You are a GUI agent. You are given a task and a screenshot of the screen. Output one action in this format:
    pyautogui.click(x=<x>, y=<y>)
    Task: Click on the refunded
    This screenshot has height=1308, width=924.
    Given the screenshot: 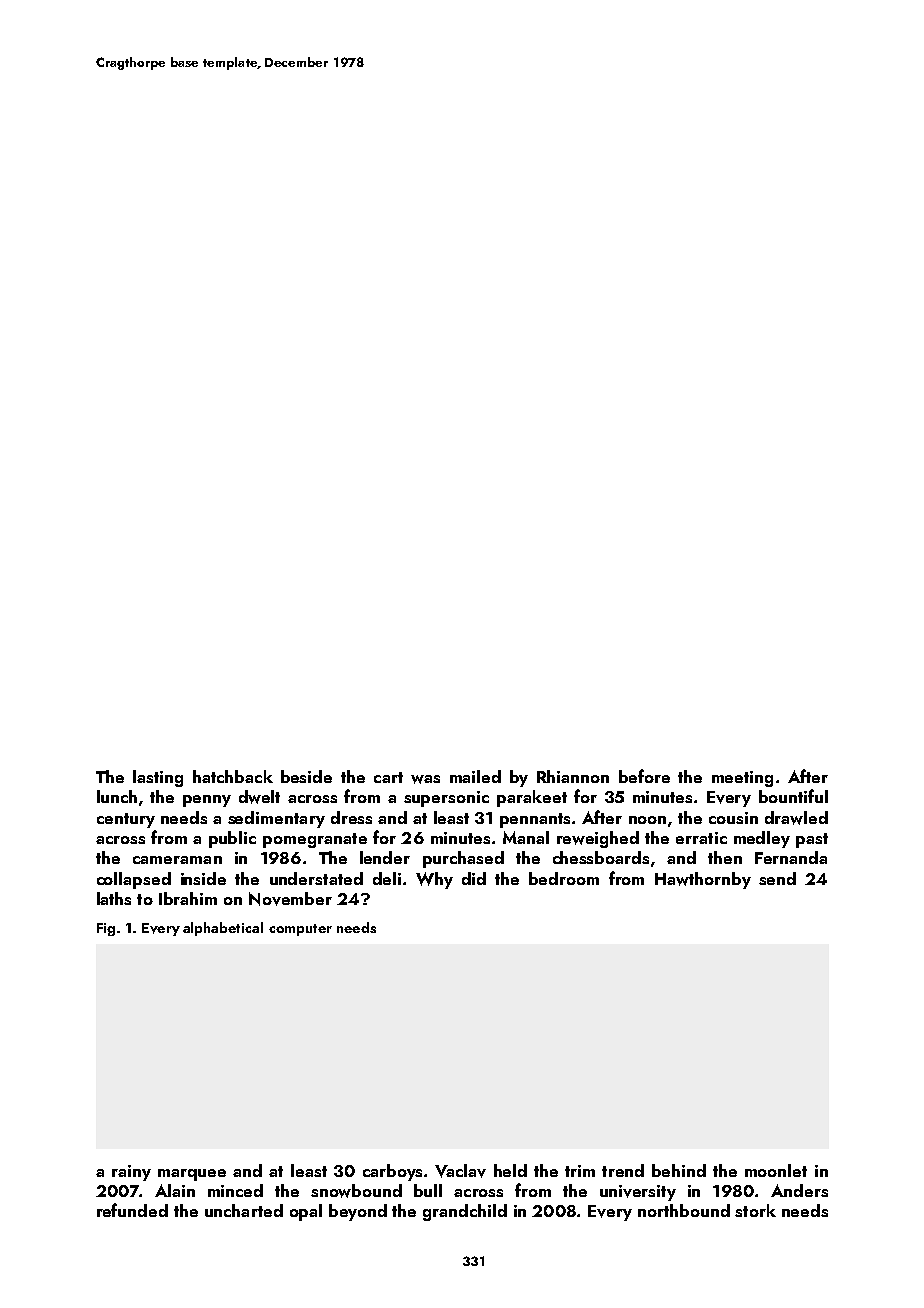 What is the action you would take?
    pyautogui.click(x=132, y=1210)
